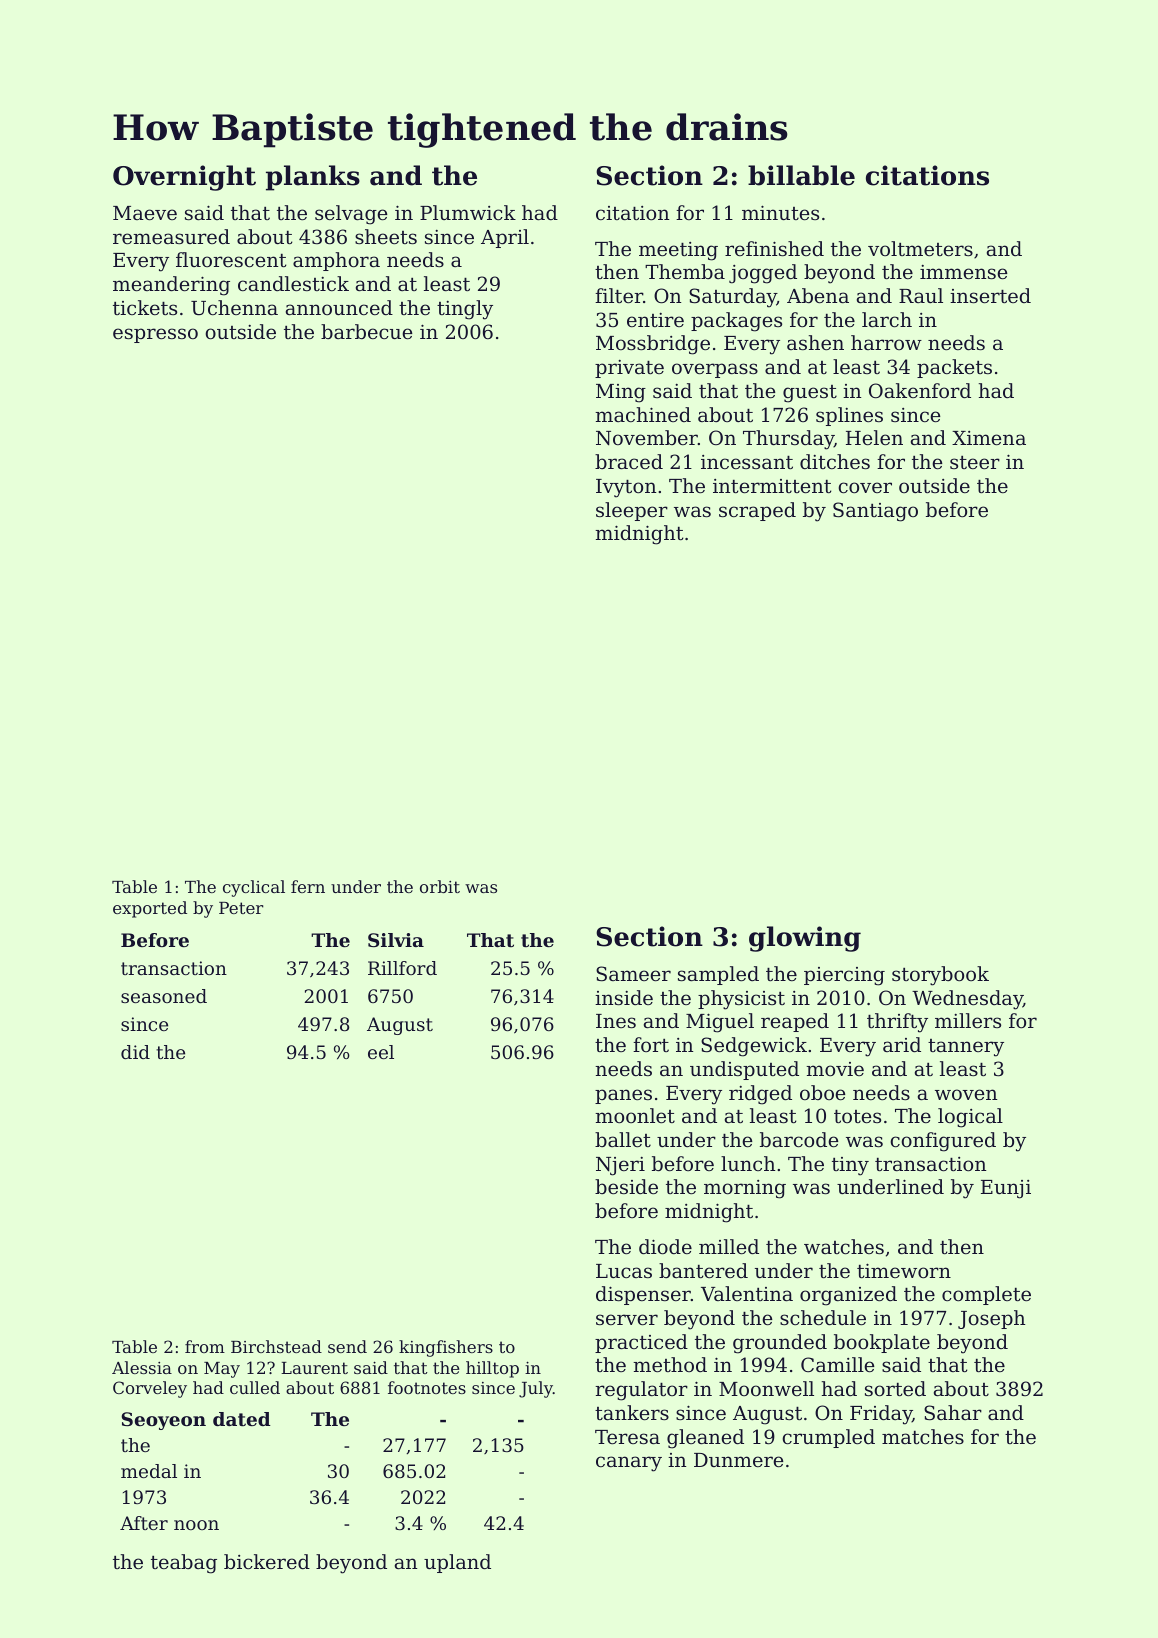 The width and height of the screenshot is (1158, 1638). Describe the element at coordinates (135, 1052) in the screenshot. I see `did` at that location.
